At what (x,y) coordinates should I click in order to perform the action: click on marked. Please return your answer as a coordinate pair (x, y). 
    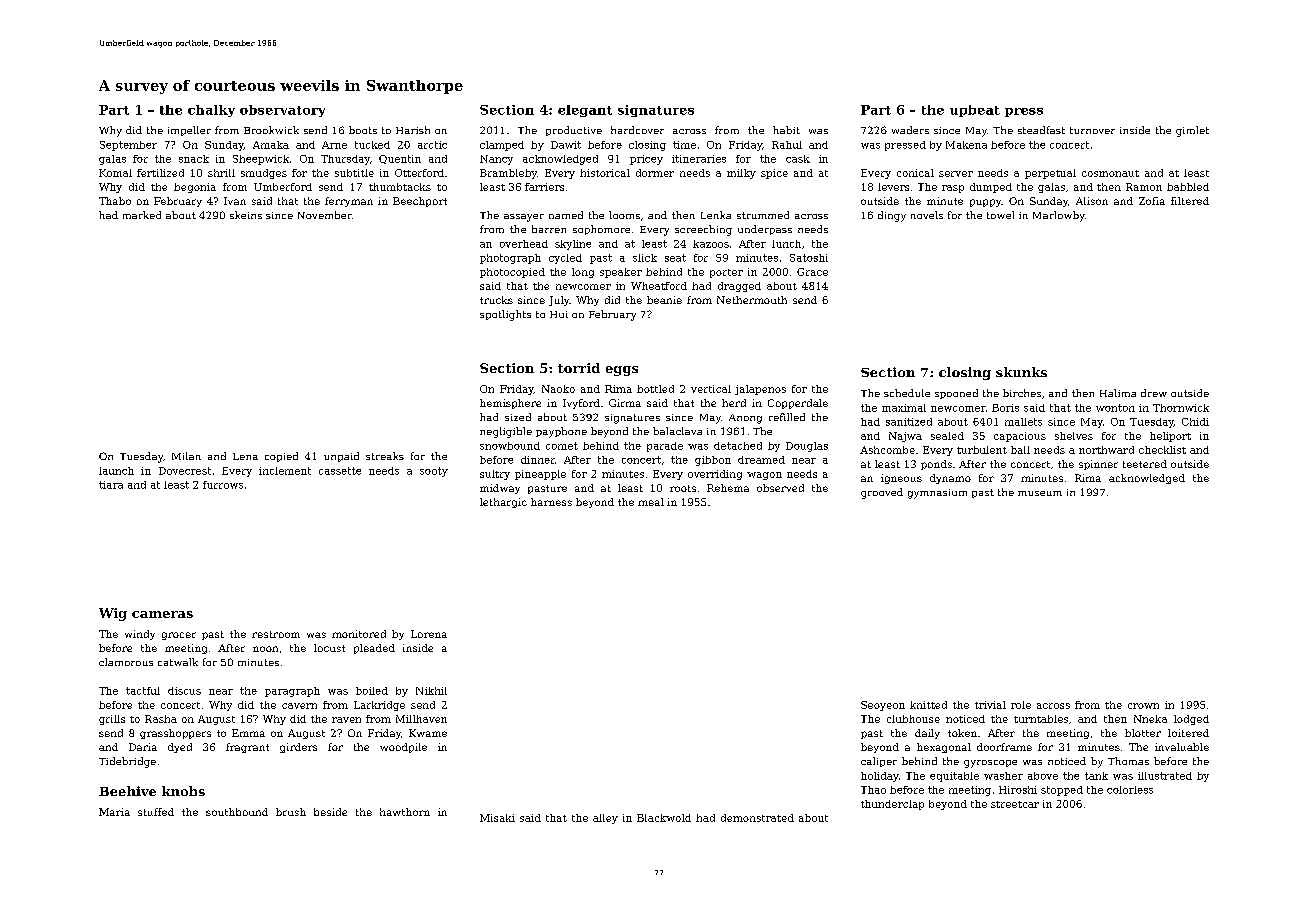
    Looking at the image, I should click on (142, 215).
